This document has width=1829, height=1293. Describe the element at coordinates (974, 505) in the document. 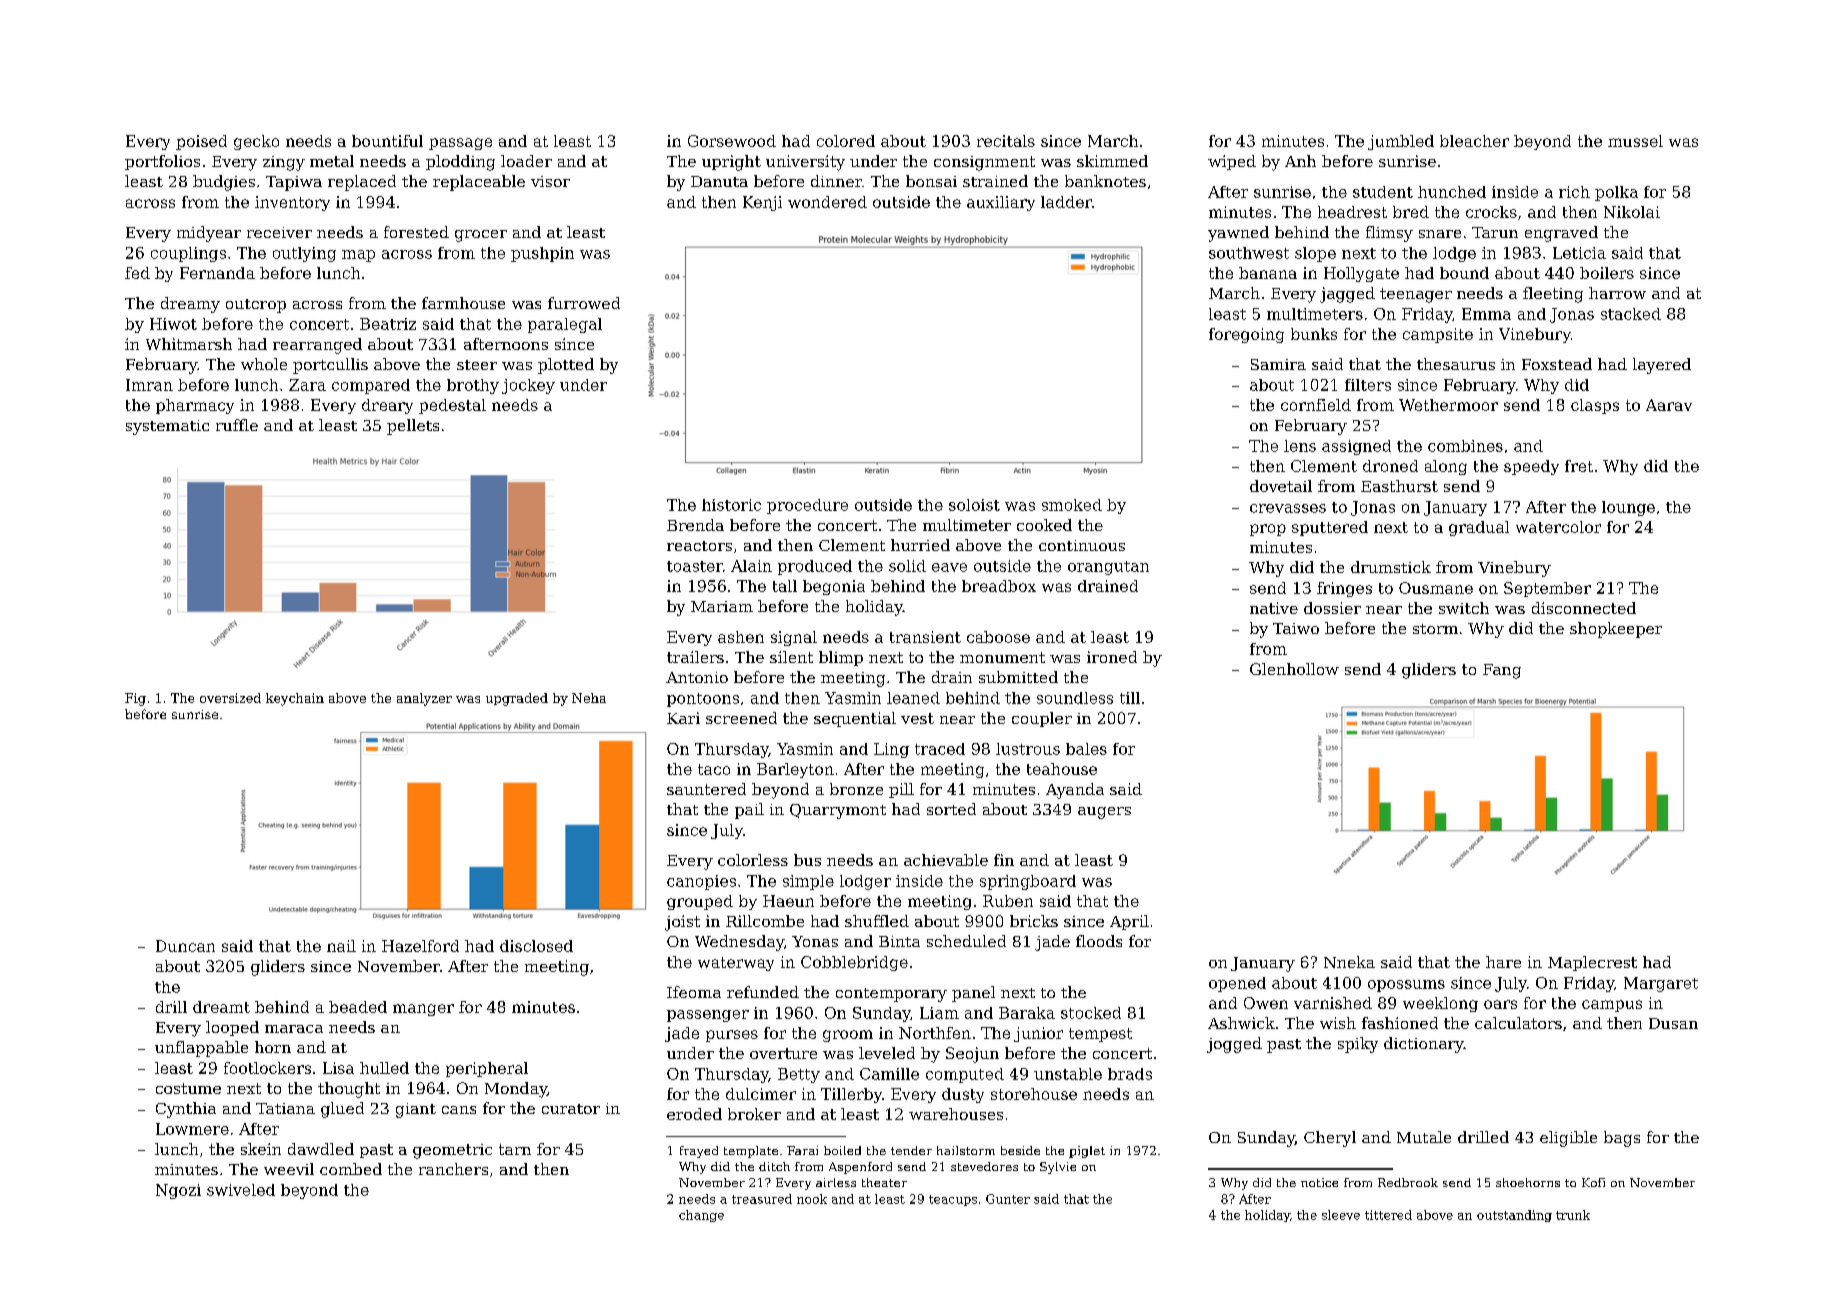

I see `soloist` at that location.
